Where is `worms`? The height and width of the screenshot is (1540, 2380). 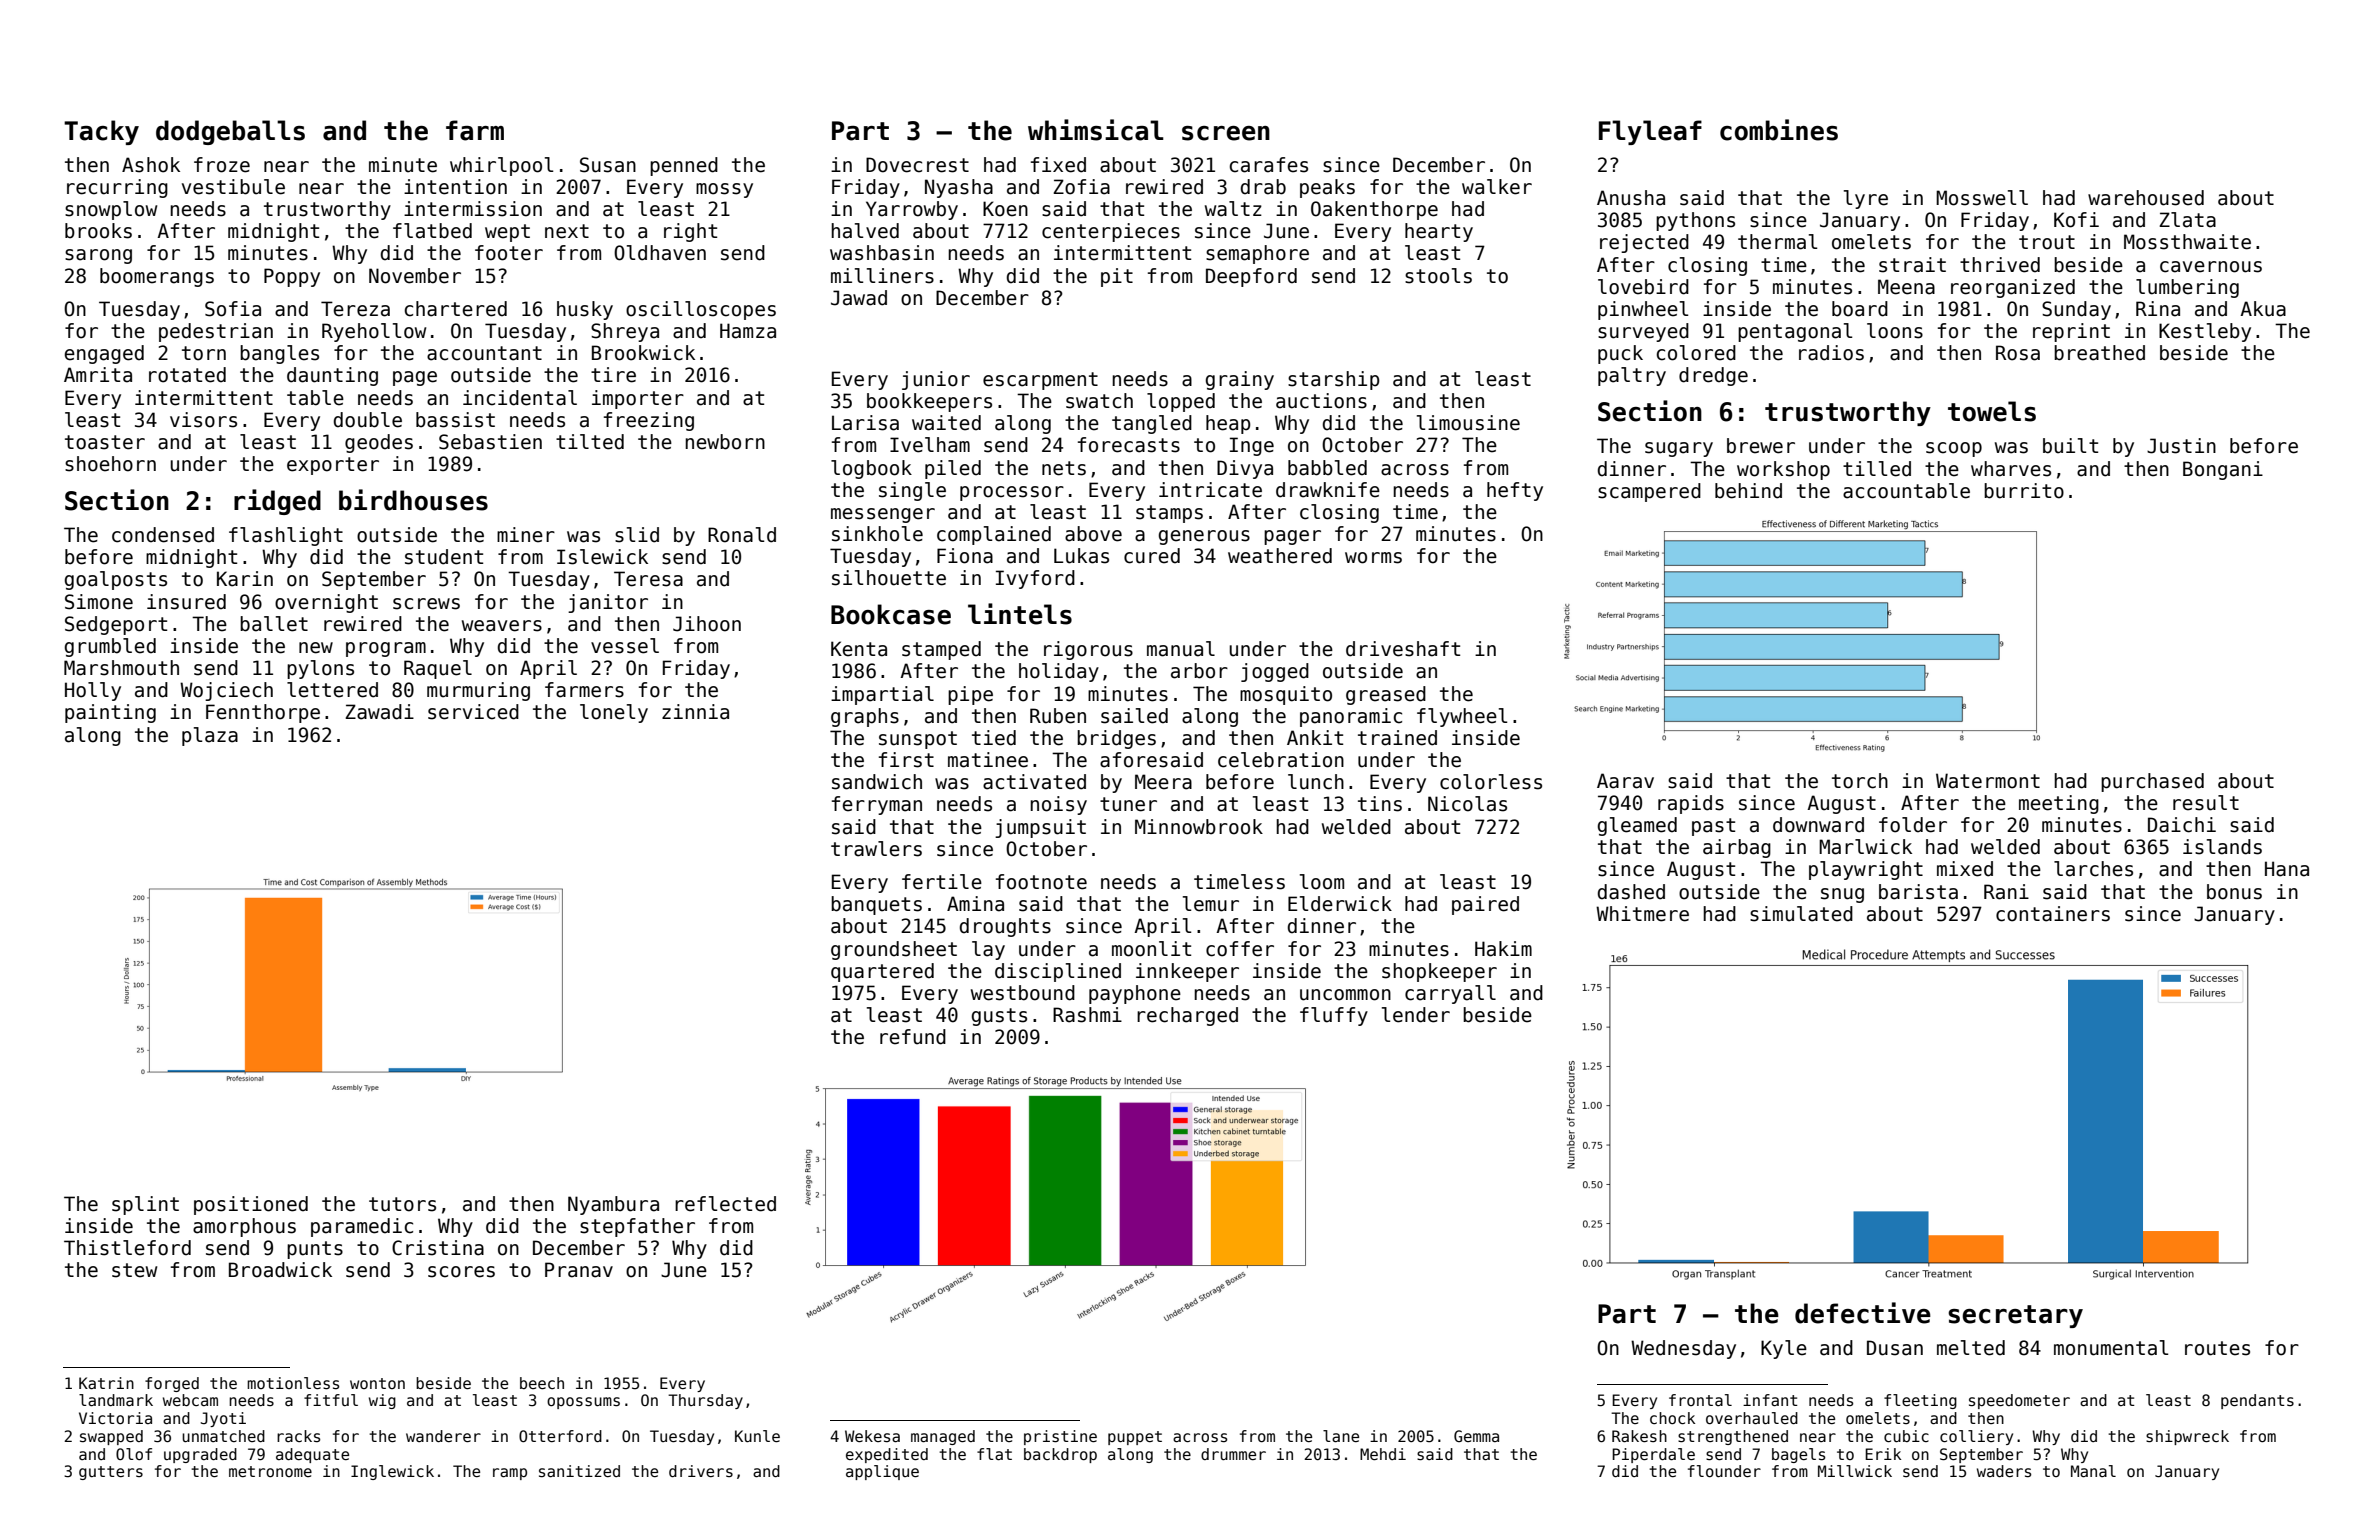 worms is located at coordinates (1373, 558).
